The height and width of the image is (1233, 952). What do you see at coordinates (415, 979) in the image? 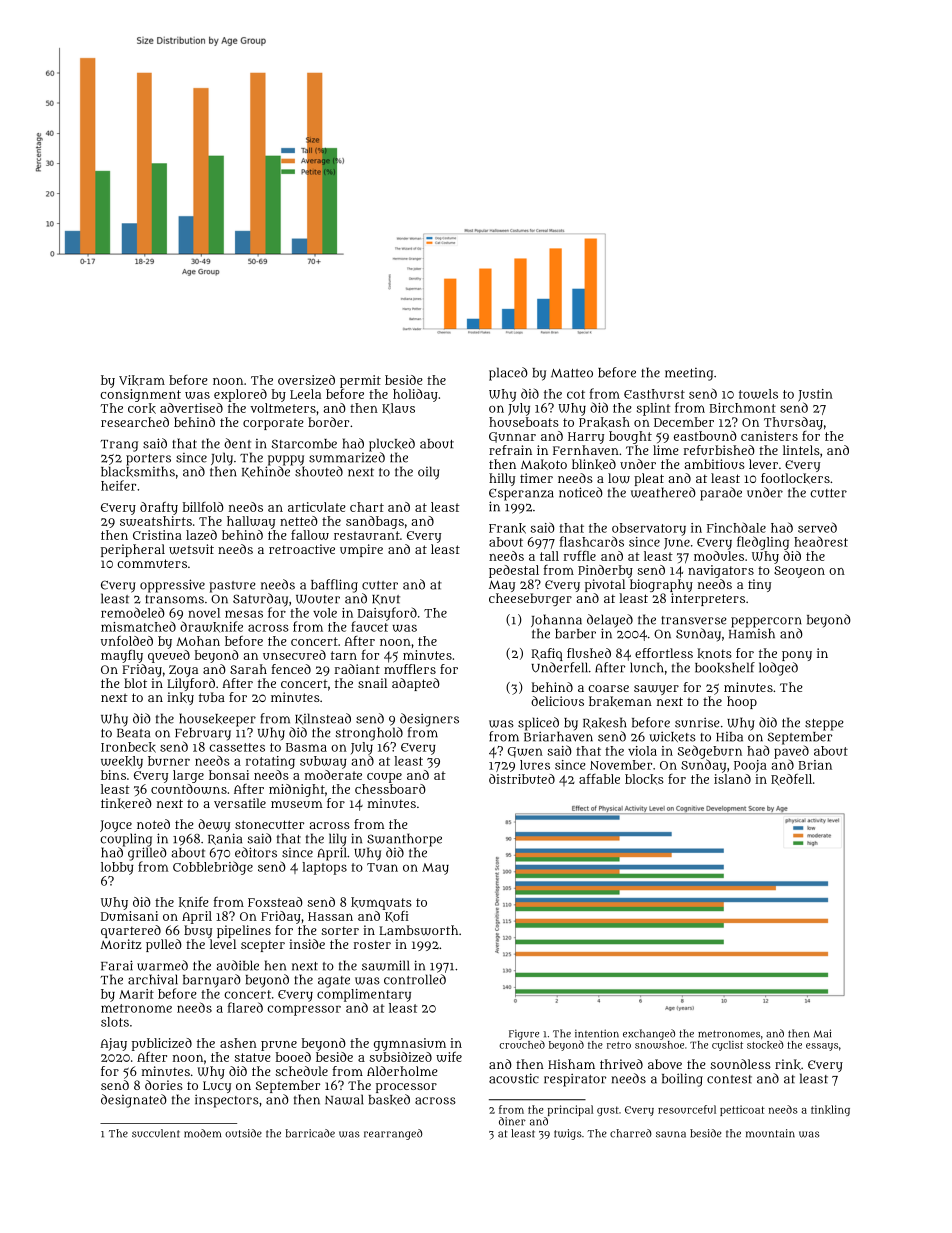
I see `controlled` at bounding box center [415, 979].
